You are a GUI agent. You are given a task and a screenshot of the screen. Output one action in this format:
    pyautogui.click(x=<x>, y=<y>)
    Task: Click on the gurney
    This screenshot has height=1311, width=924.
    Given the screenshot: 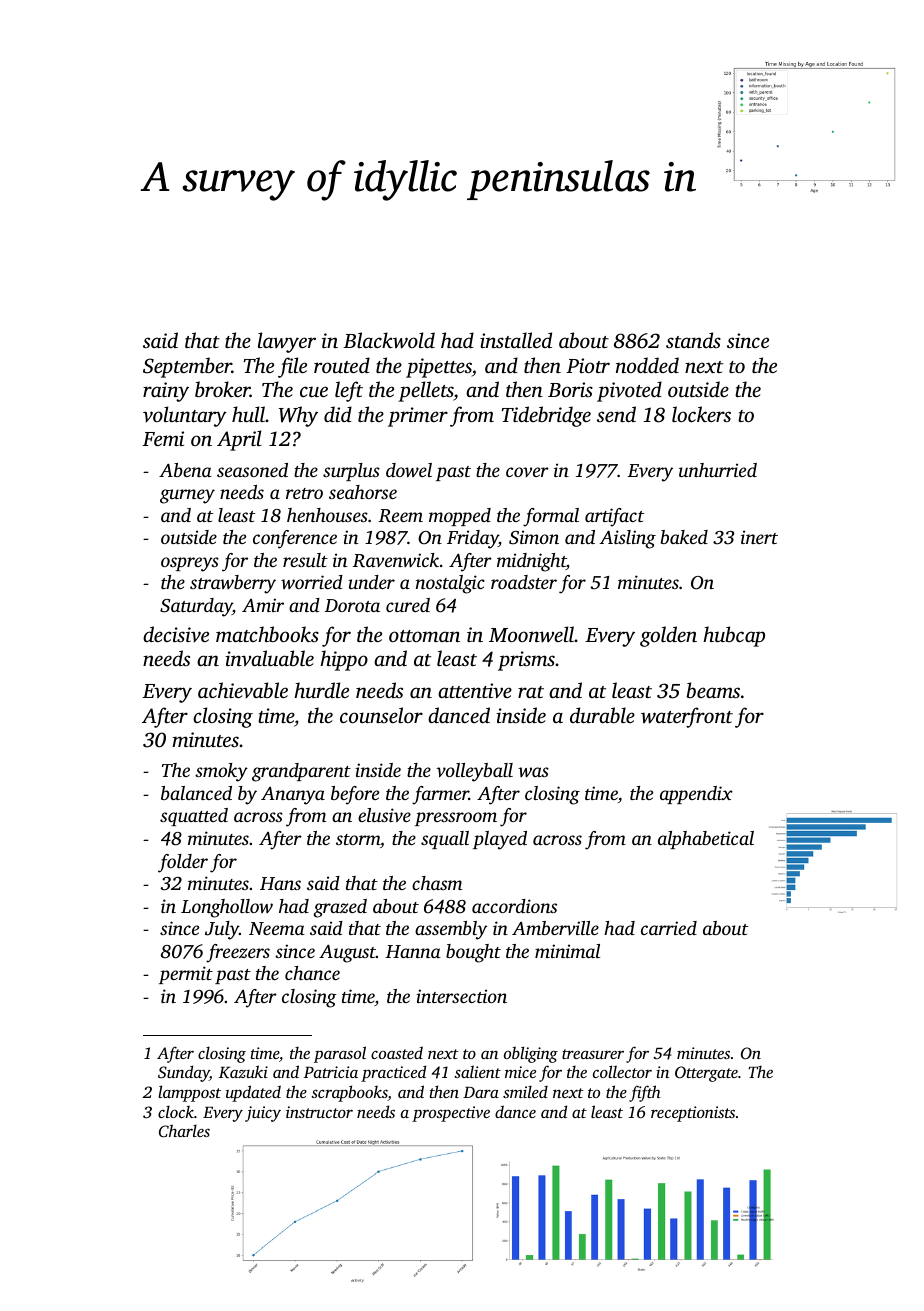 What is the action you would take?
    pyautogui.click(x=187, y=496)
